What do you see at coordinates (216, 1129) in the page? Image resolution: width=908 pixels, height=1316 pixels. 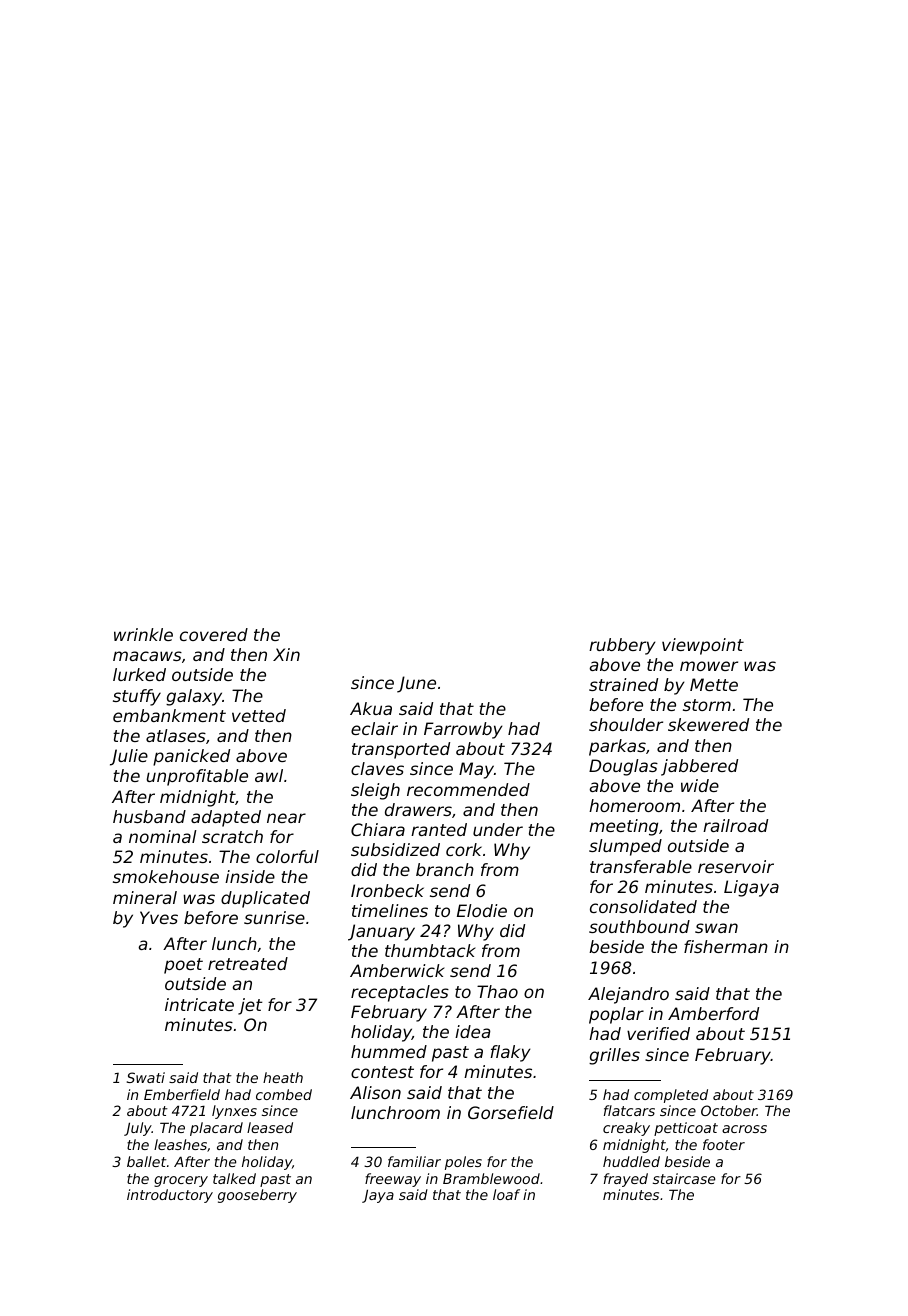 I see `placard` at bounding box center [216, 1129].
